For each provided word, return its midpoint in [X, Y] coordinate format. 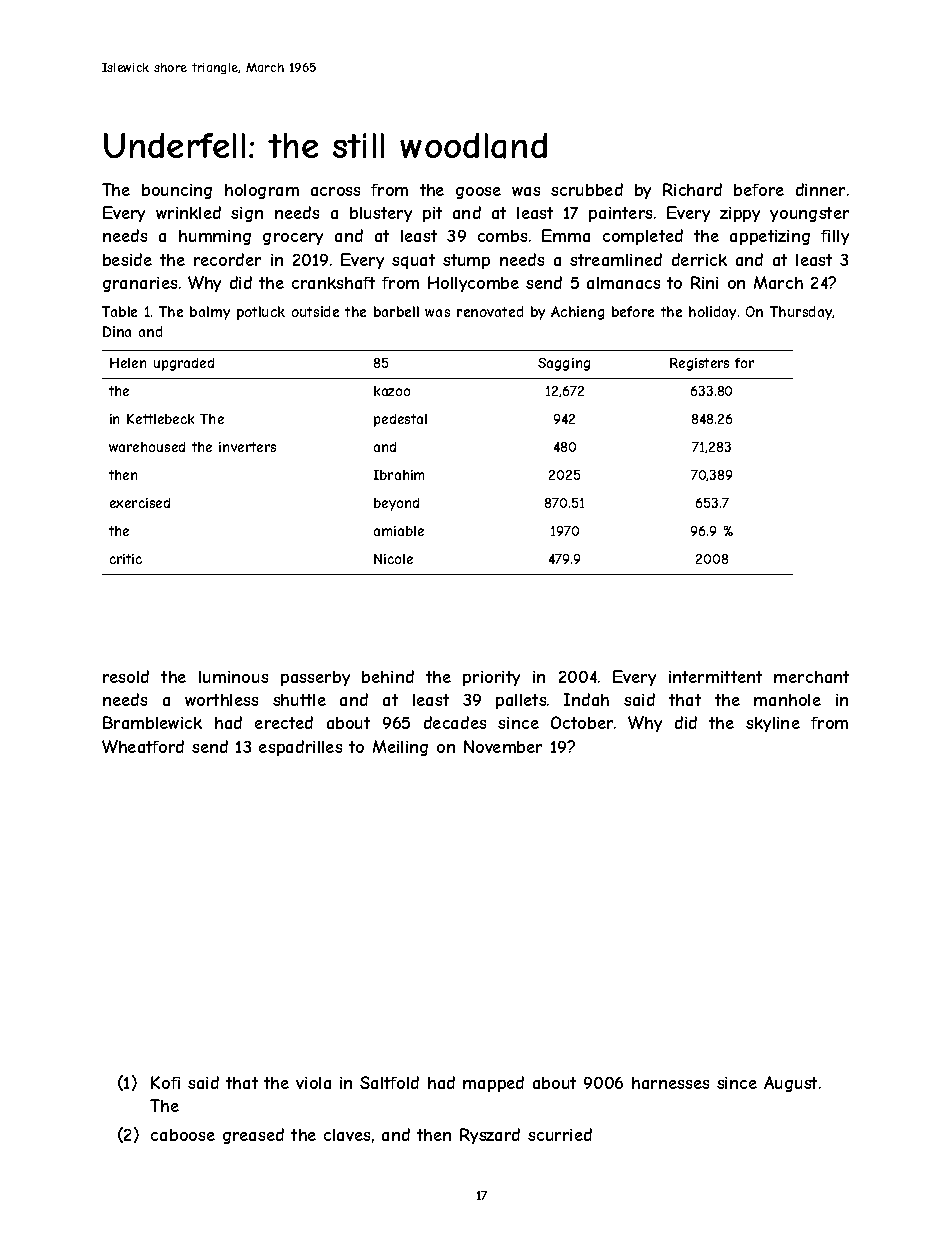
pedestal [400, 420]
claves [347, 1135]
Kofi [165, 1082]
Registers [699, 364]
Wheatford [143, 746]
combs [502, 236]
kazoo [392, 391]
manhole [787, 700]
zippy [740, 214]
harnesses [670, 1083]
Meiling [400, 748]
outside [315, 311]
